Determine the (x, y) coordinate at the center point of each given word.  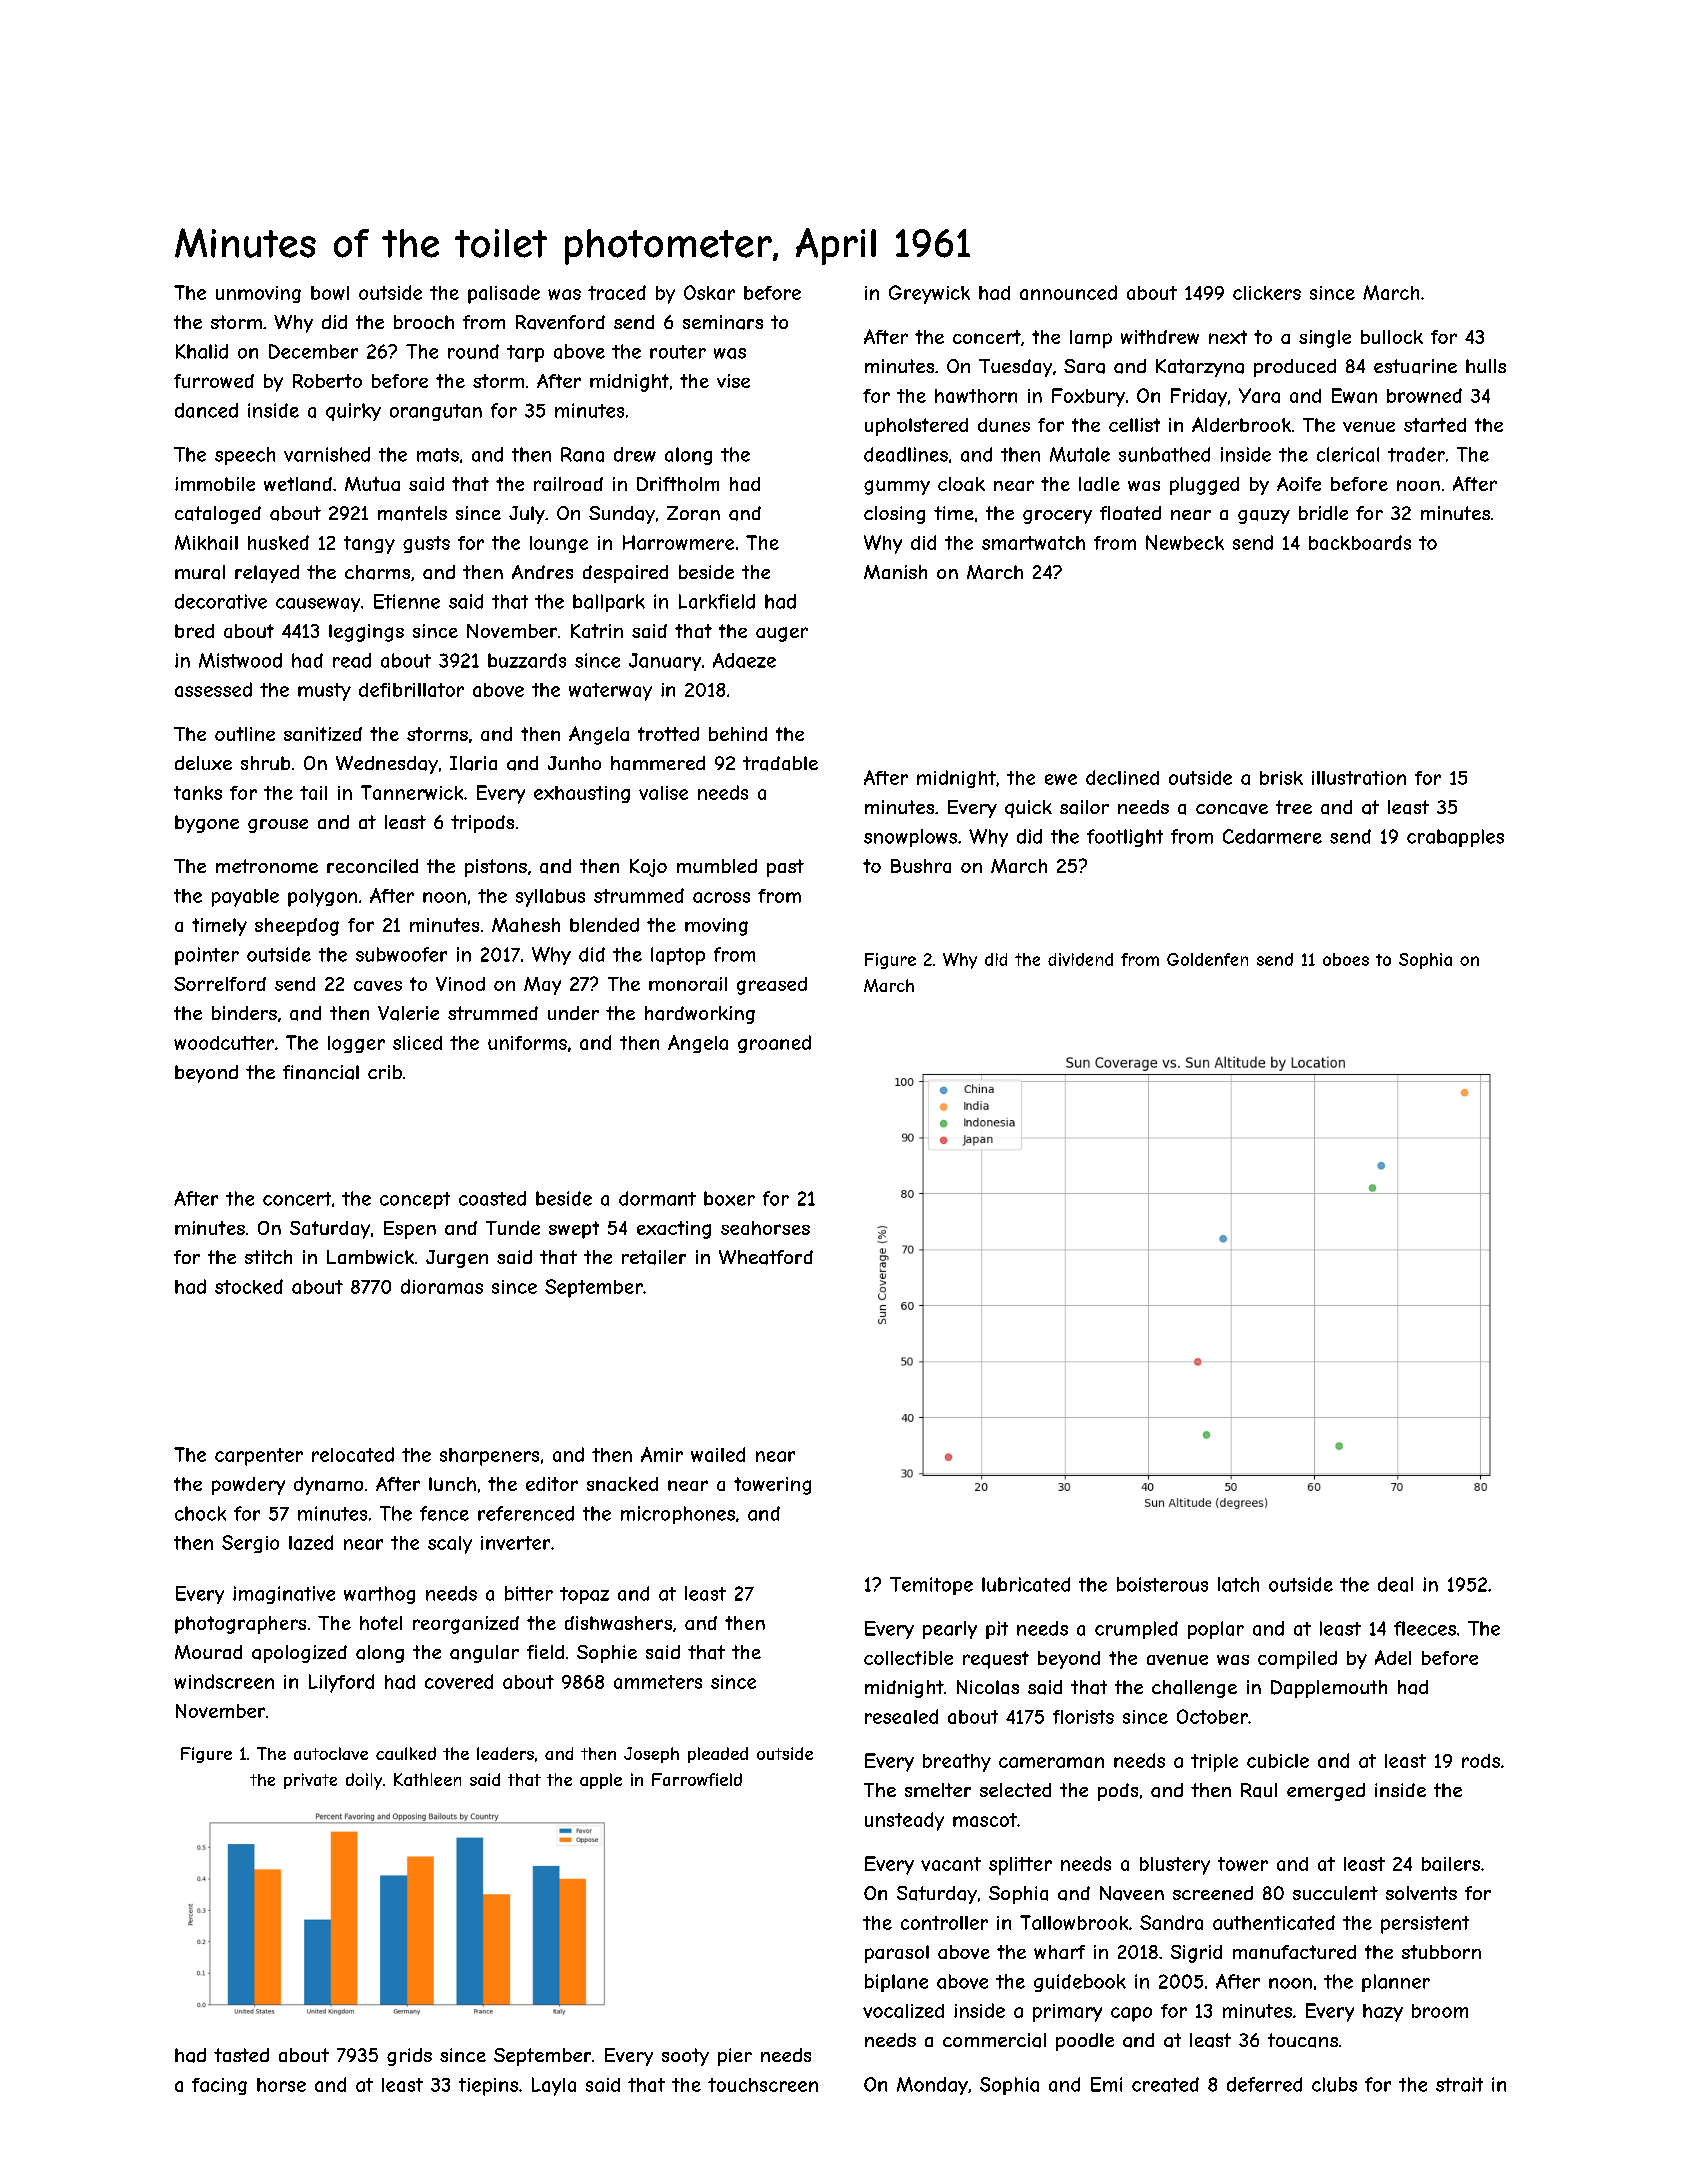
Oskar (709, 292)
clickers (1267, 293)
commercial (994, 2040)
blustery (1175, 1866)
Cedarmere (1272, 836)
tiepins (488, 2087)
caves (378, 986)
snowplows (910, 838)
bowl (330, 293)
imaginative (284, 1595)
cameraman (1051, 1762)
